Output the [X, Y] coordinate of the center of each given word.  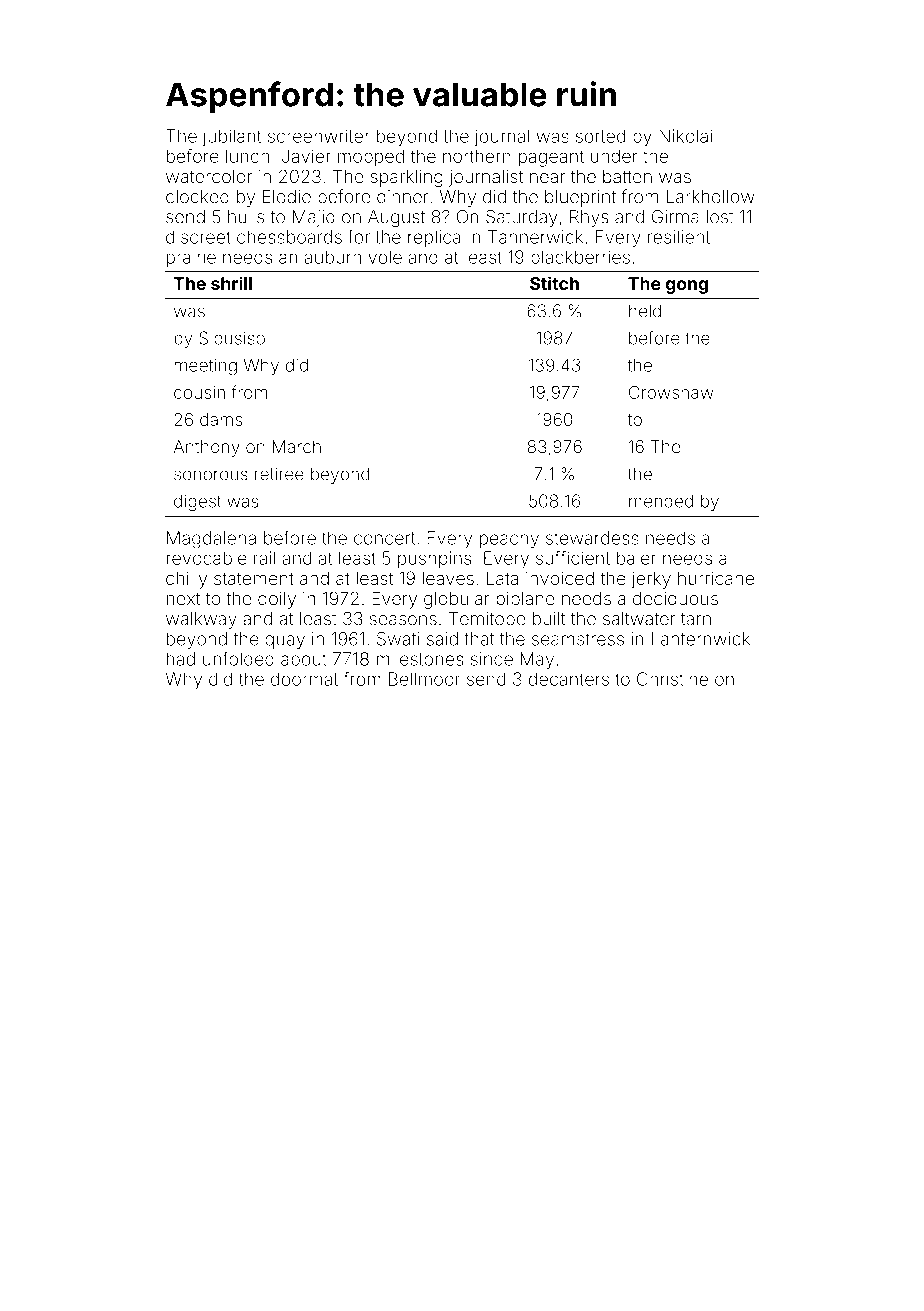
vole [385, 257]
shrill [231, 283]
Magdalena [211, 540]
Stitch [554, 283]
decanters [569, 679]
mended [661, 501]
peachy [509, 539]
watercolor [209, 176]
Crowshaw [671, 392]
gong [687, 287]
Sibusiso [232, 338]
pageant [551, 158]
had [181, 659]
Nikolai [685, 136]
